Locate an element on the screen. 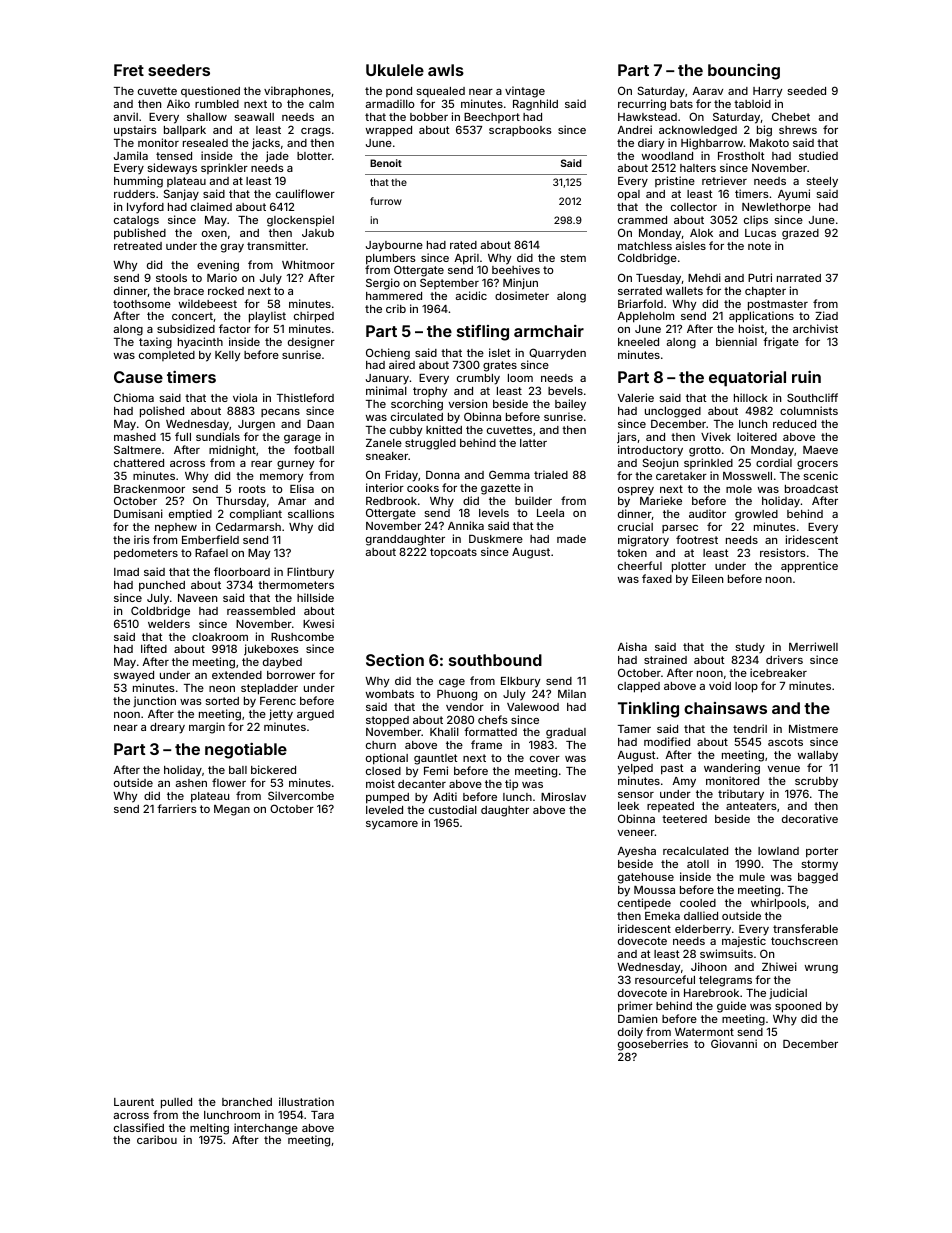 This screenshot has width=952, height=1233. bouncing is located at coordinates (744, 71).
